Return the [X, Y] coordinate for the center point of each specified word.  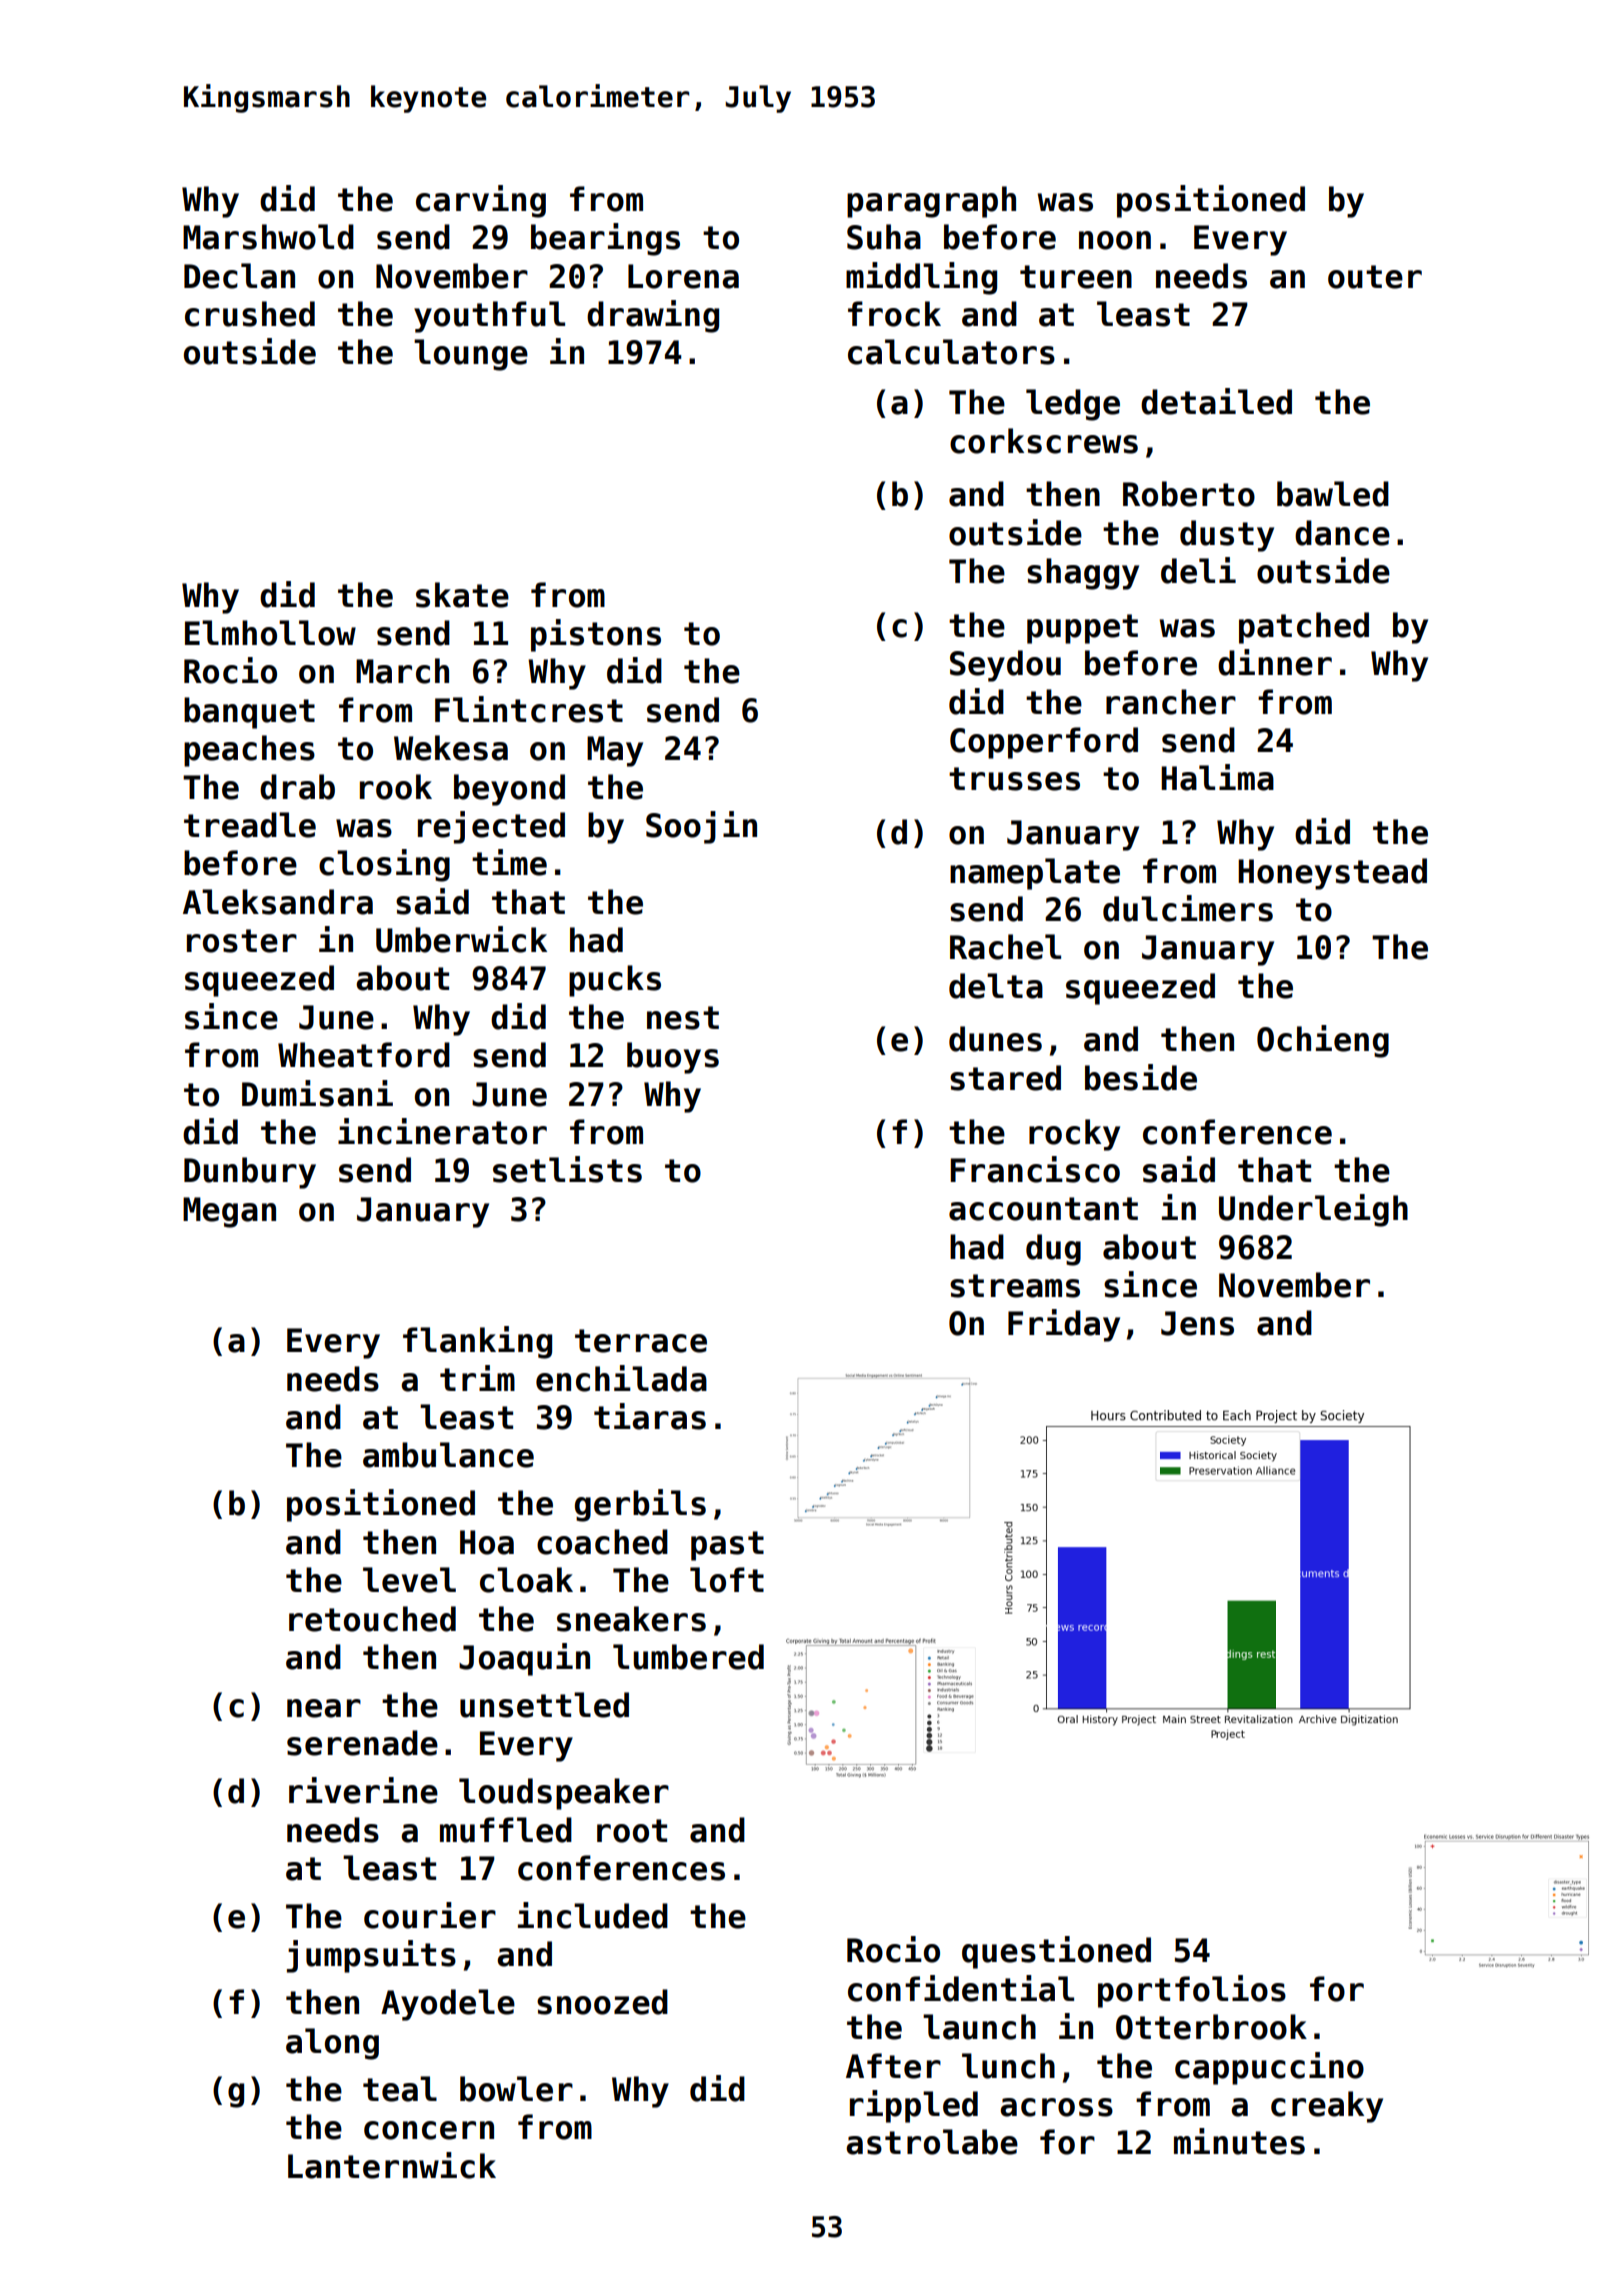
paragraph [931, 202]
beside [1141, 1077]
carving [481, 201]
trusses [1014, 779]
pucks [615, 981]
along [332, 2044]
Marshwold [268, 237]
